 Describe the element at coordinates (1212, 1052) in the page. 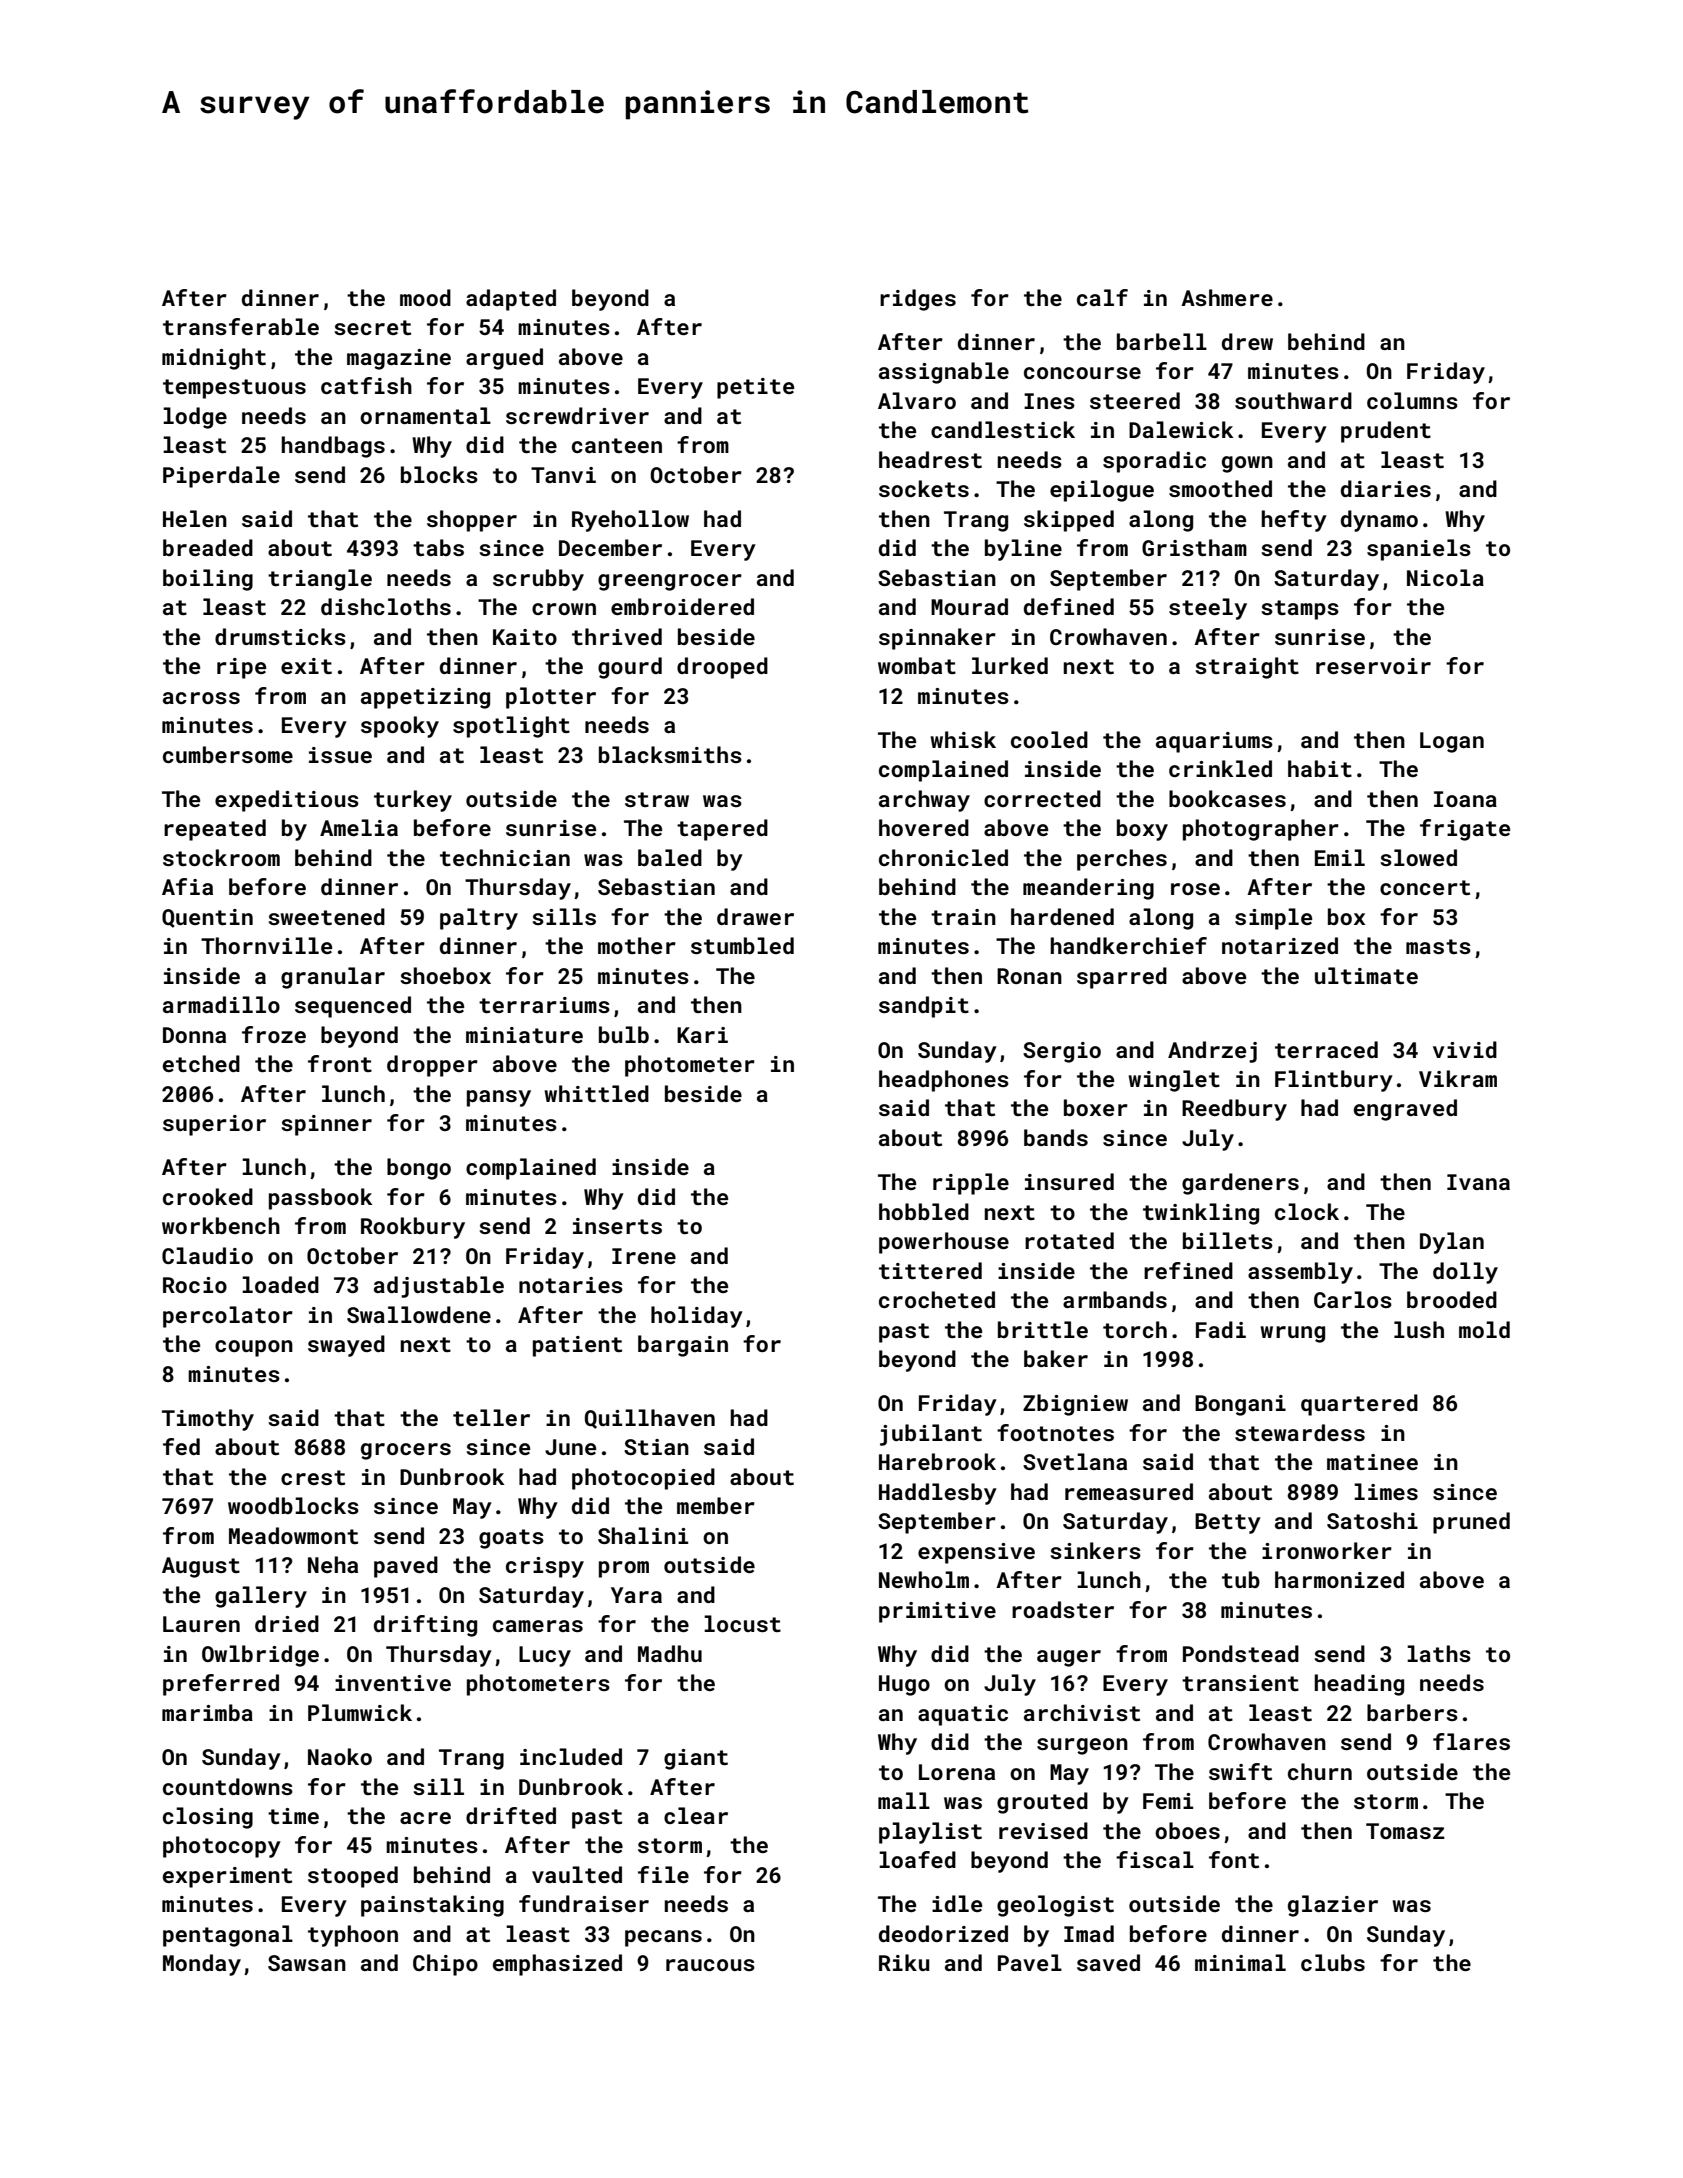

I see `Andrzej` at that location.
